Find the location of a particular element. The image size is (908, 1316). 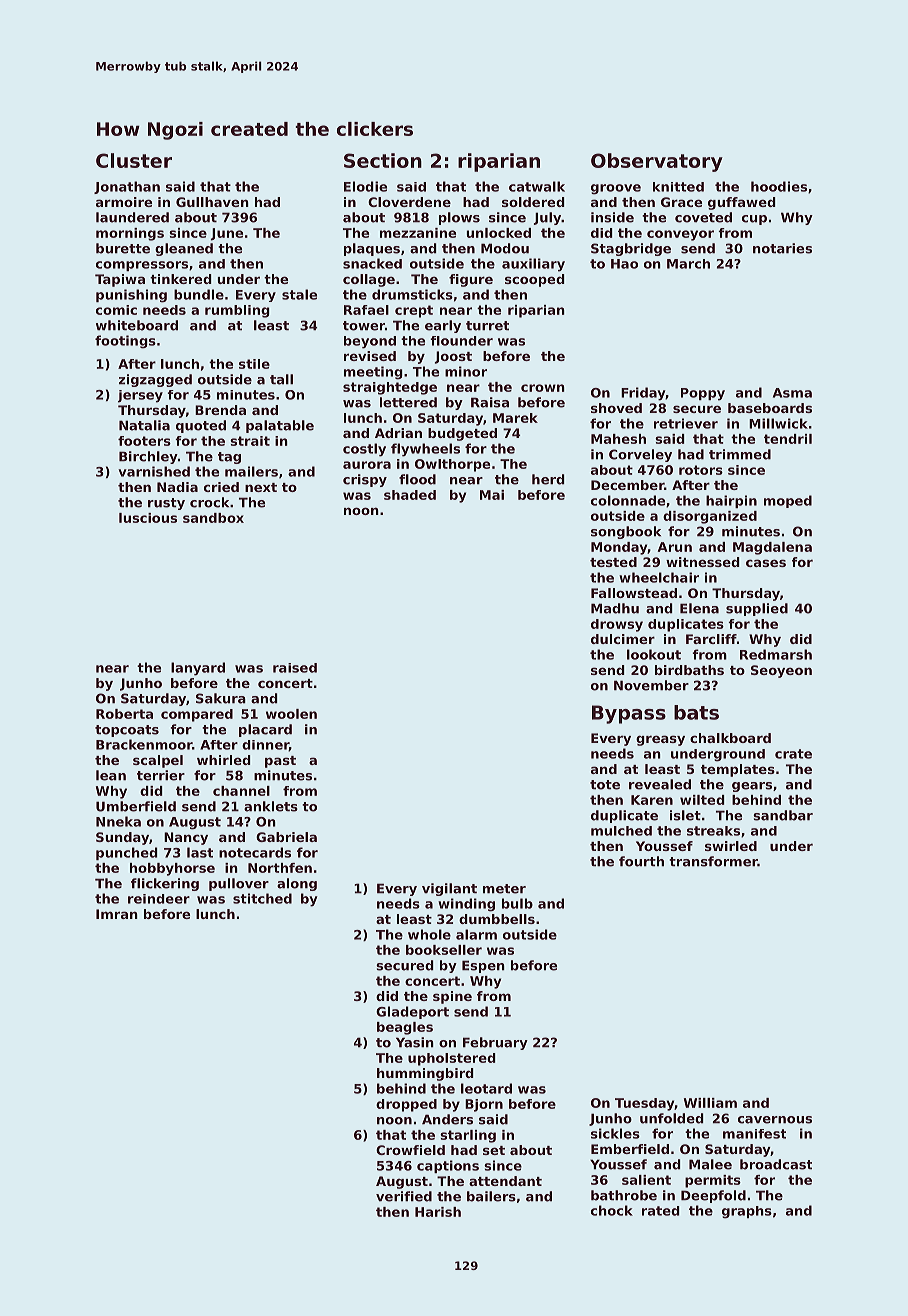

dropped is located at coordinates (406, 1105).
